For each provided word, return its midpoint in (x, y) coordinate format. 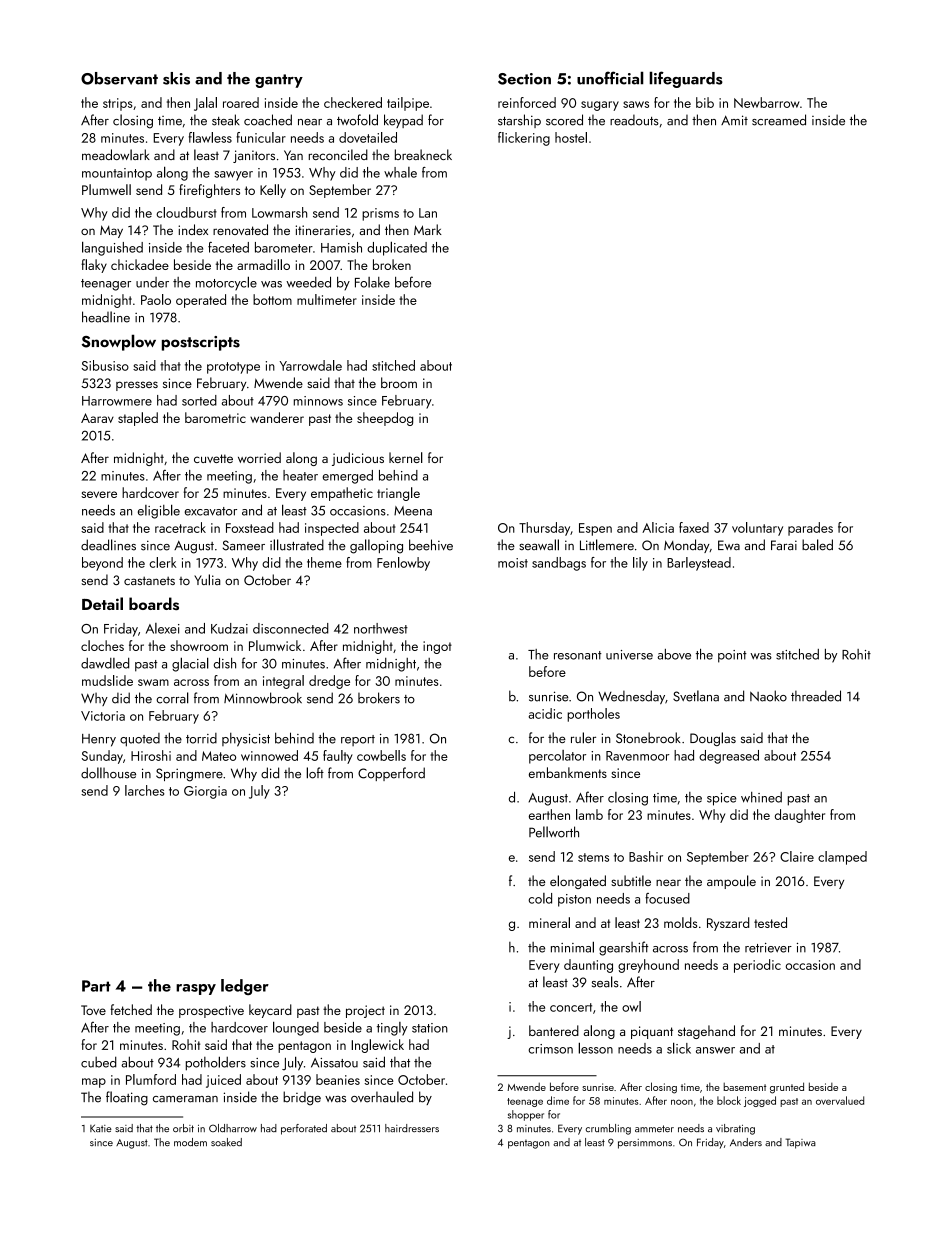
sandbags (559, 564)
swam (153, 682)
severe (99, 494)
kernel (406, 457)
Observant (119, 78)
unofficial (610, 78)
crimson (550, 1049)
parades (810, 529)
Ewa (729, 545)
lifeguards (686, 79)
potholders (216, 1063)
